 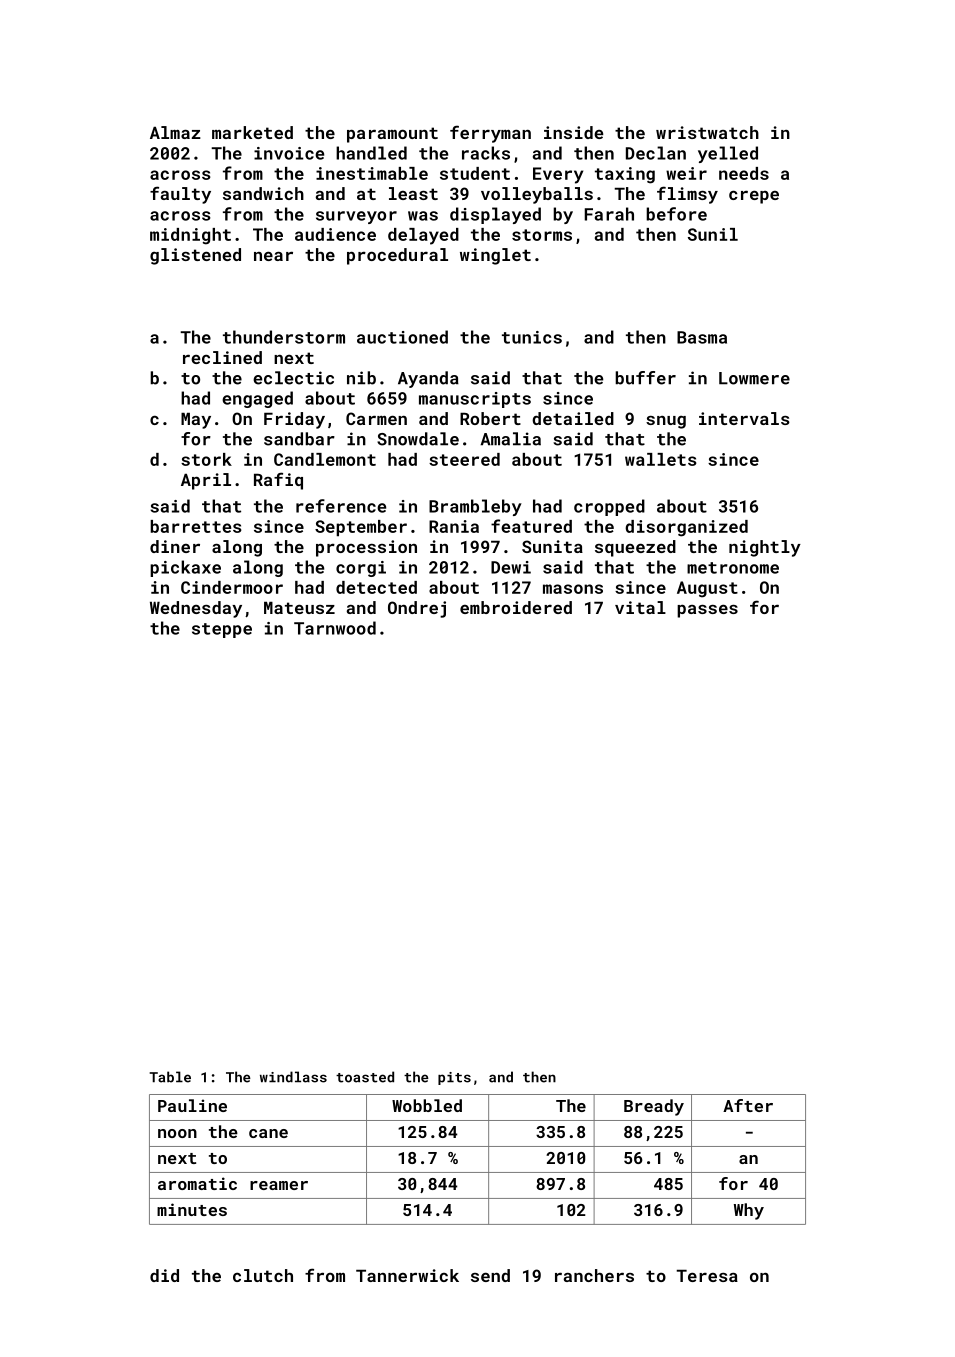 I want to click on embroidered, so click(x=516, y=607).
